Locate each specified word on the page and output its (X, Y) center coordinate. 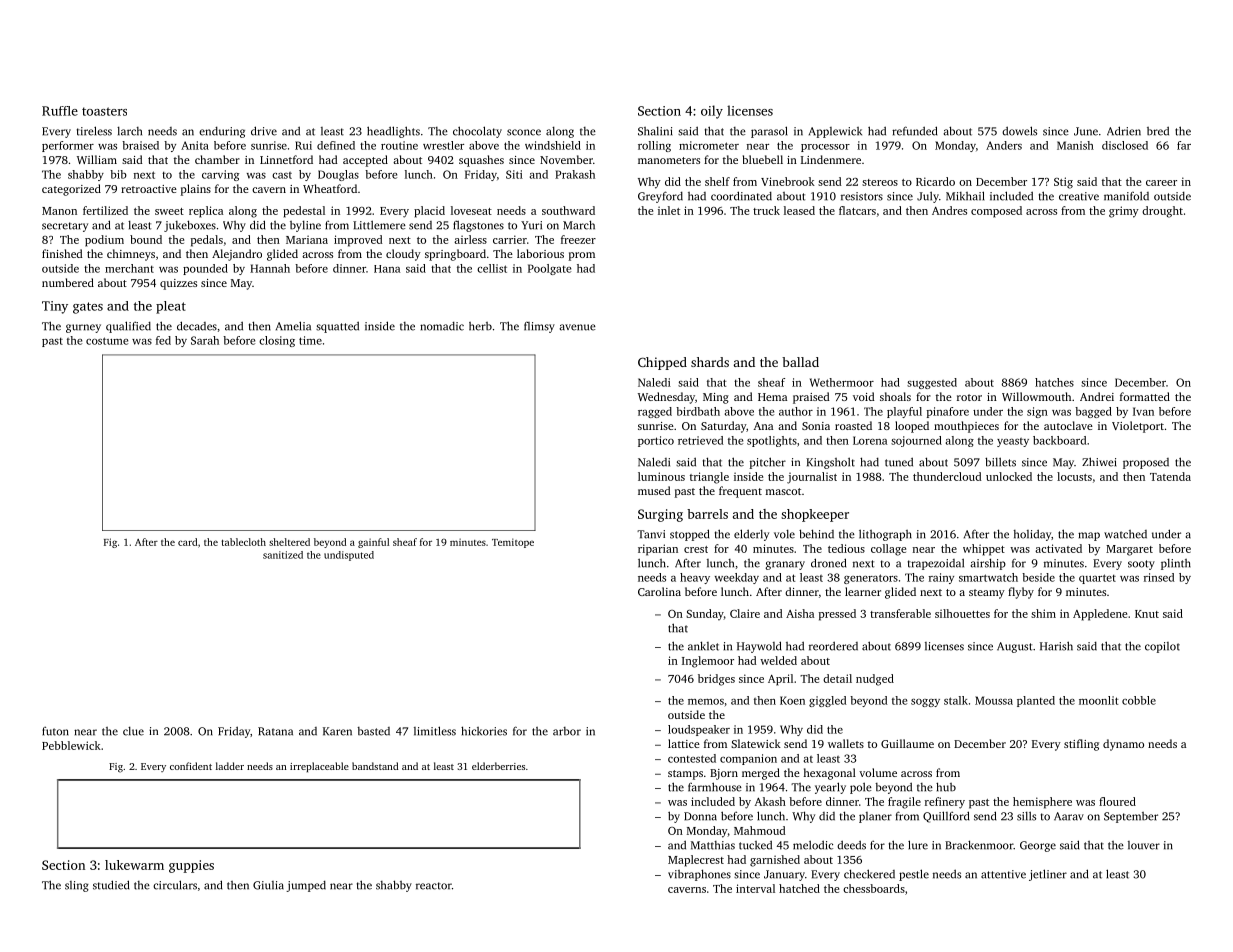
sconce (524, 132)
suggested (932, 383)
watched (1125, 534)
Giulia (268, 885)
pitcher (768, 463)
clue (133, 731)
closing (277, 341)
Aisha (800, 613)
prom (582, 256)
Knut (1147, 614)
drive (264, 131)
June (1086, 131)
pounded (205, 269)
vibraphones (699, 875)
